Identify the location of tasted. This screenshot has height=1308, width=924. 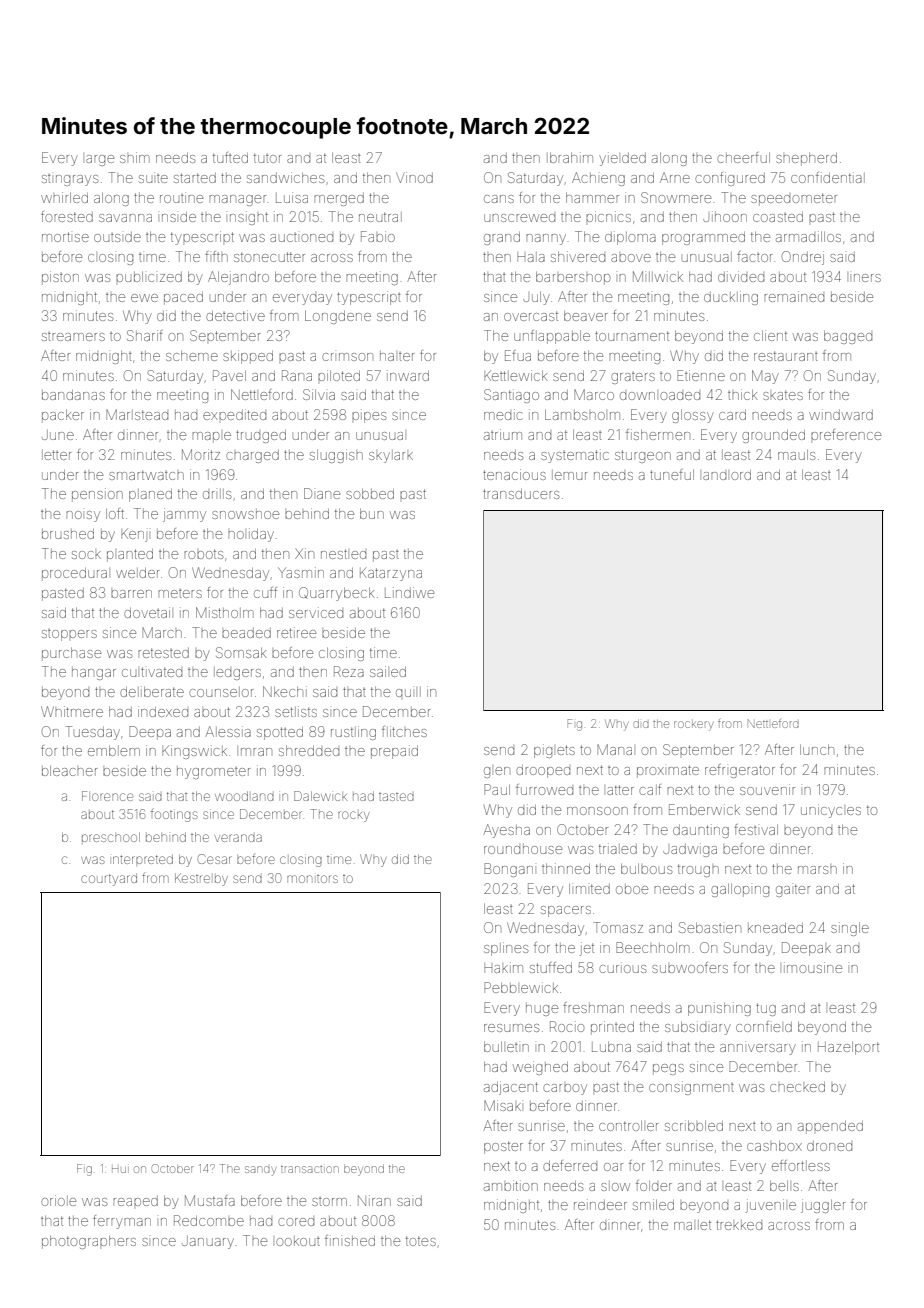
(396, 797).
